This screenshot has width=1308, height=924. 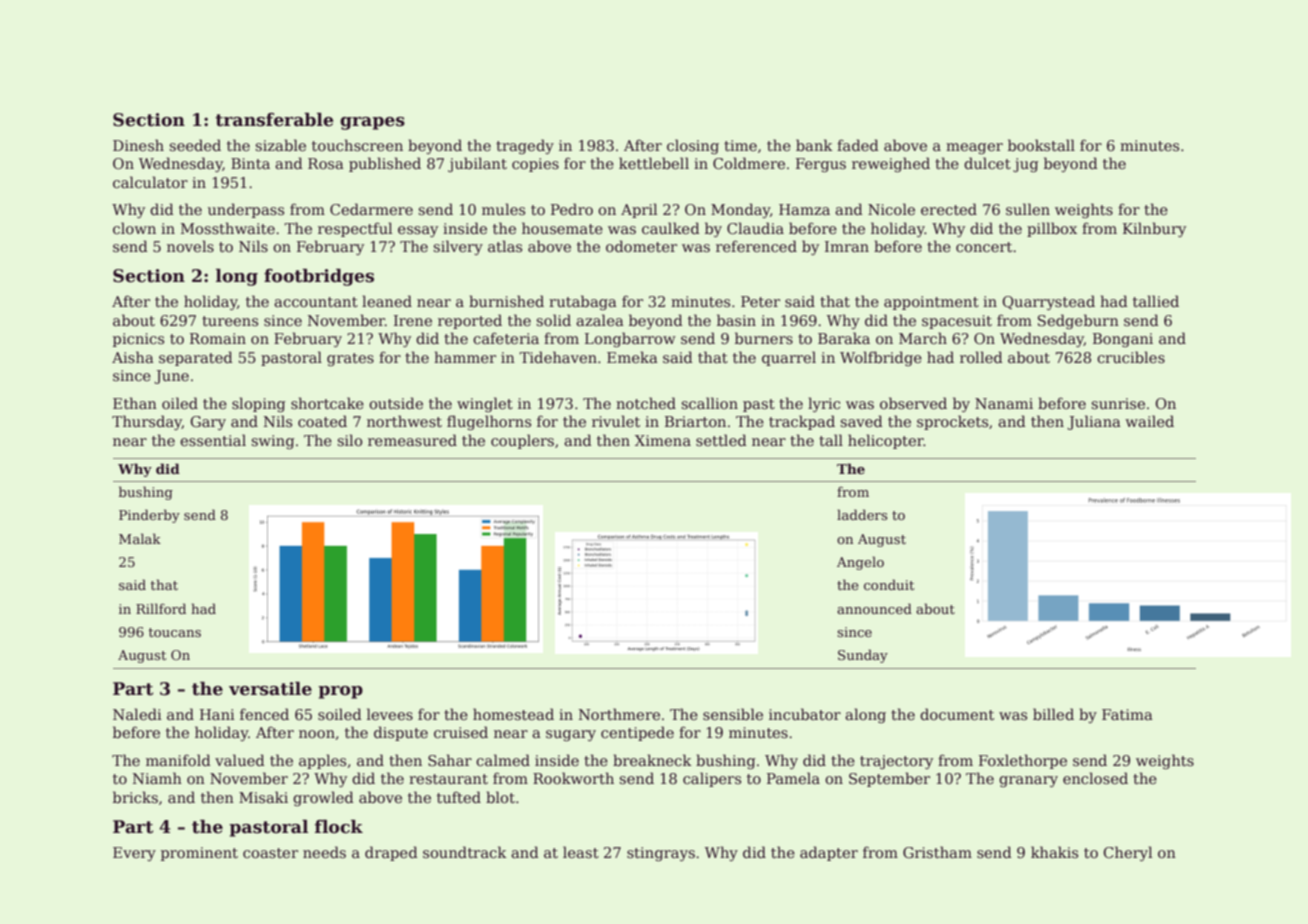 I want to click on ladders, so click(x=862, y=514).
